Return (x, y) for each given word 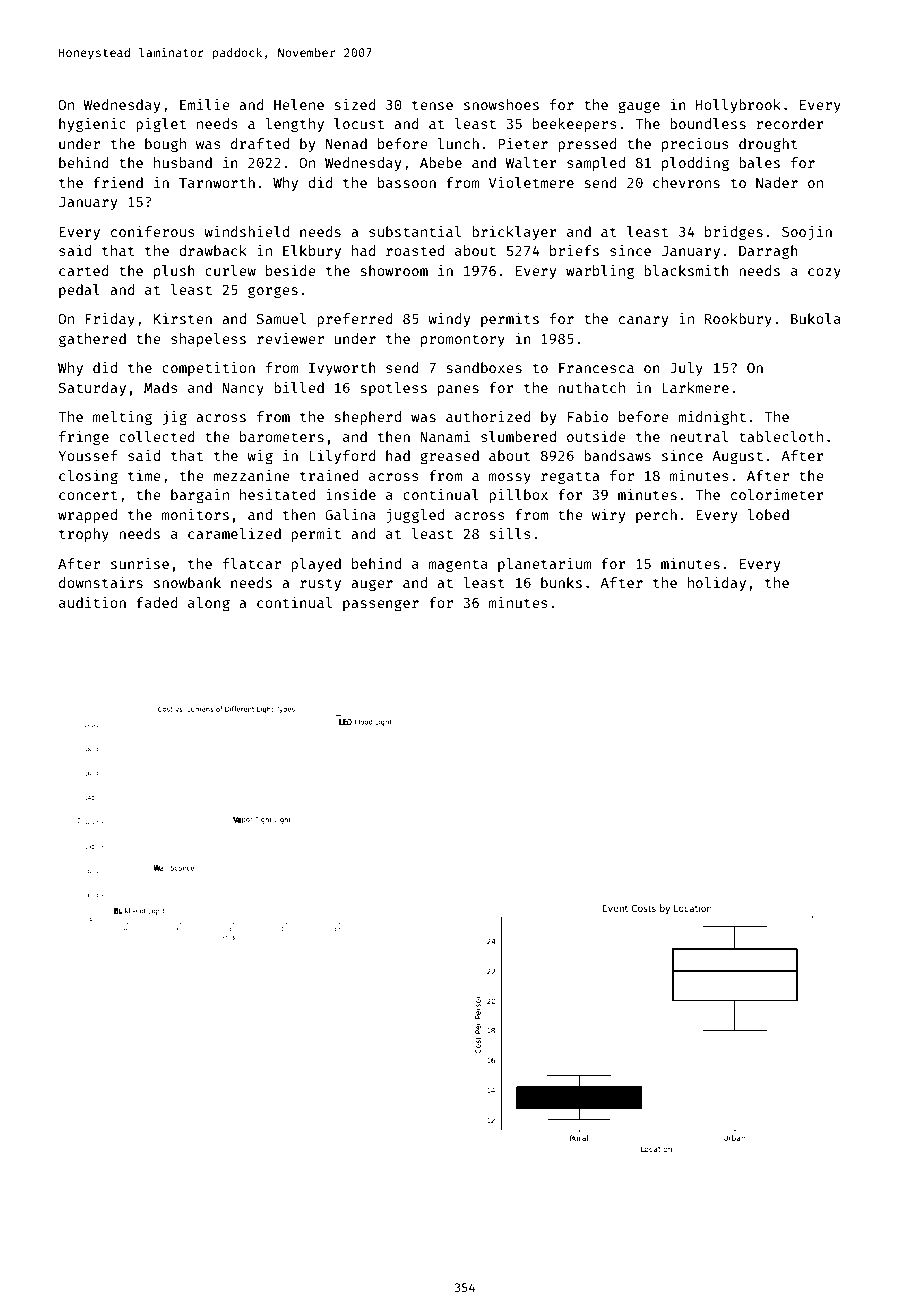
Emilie (204, 104)
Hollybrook (738, 106)
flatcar (252, 563)
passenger (381, 605)
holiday (717, 584)
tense (432, 105)
